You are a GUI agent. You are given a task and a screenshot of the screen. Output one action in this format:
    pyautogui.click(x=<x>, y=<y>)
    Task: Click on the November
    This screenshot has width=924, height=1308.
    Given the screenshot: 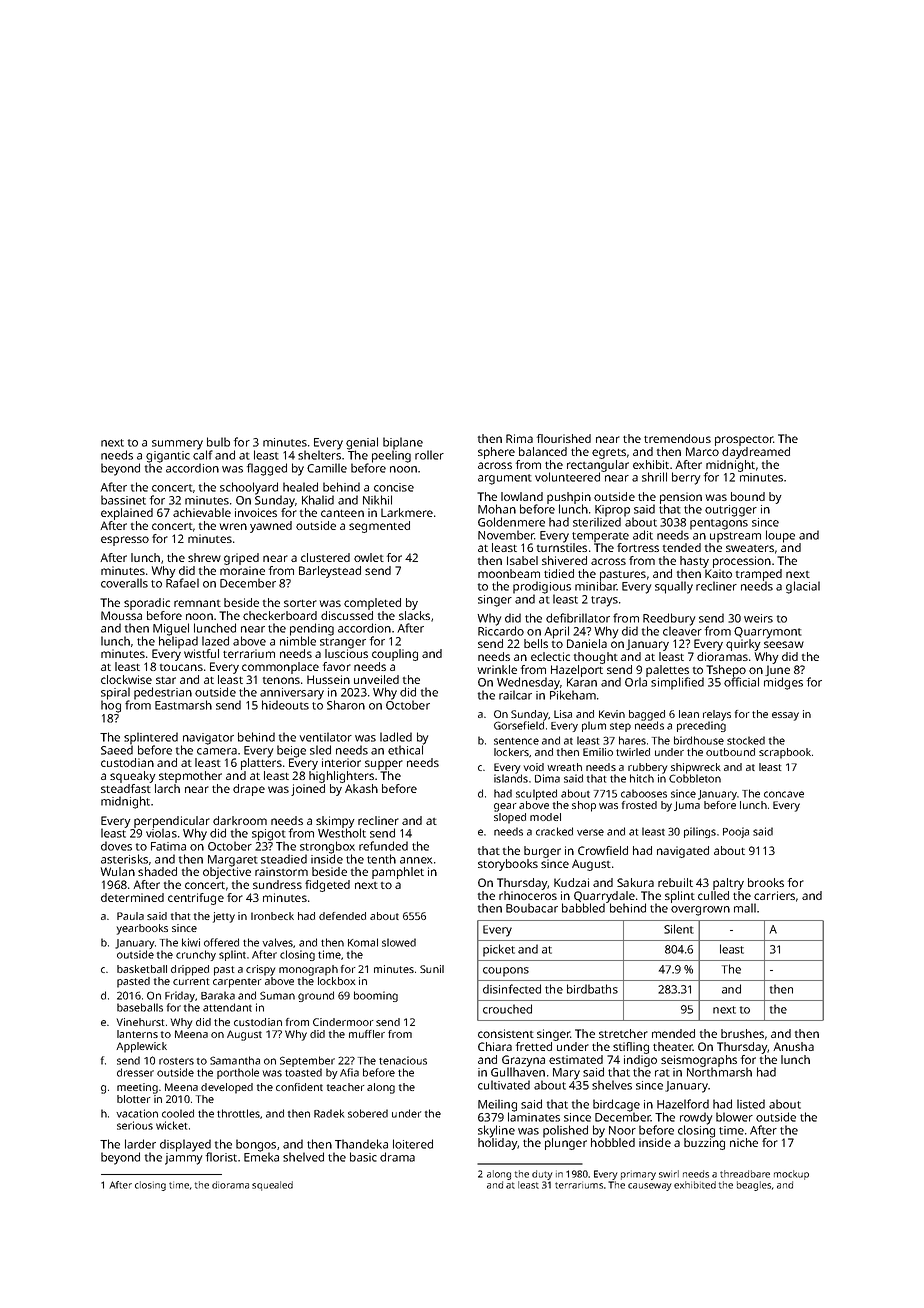 What is the action you would take?
    pyautogui.click(x=506, y=535)
